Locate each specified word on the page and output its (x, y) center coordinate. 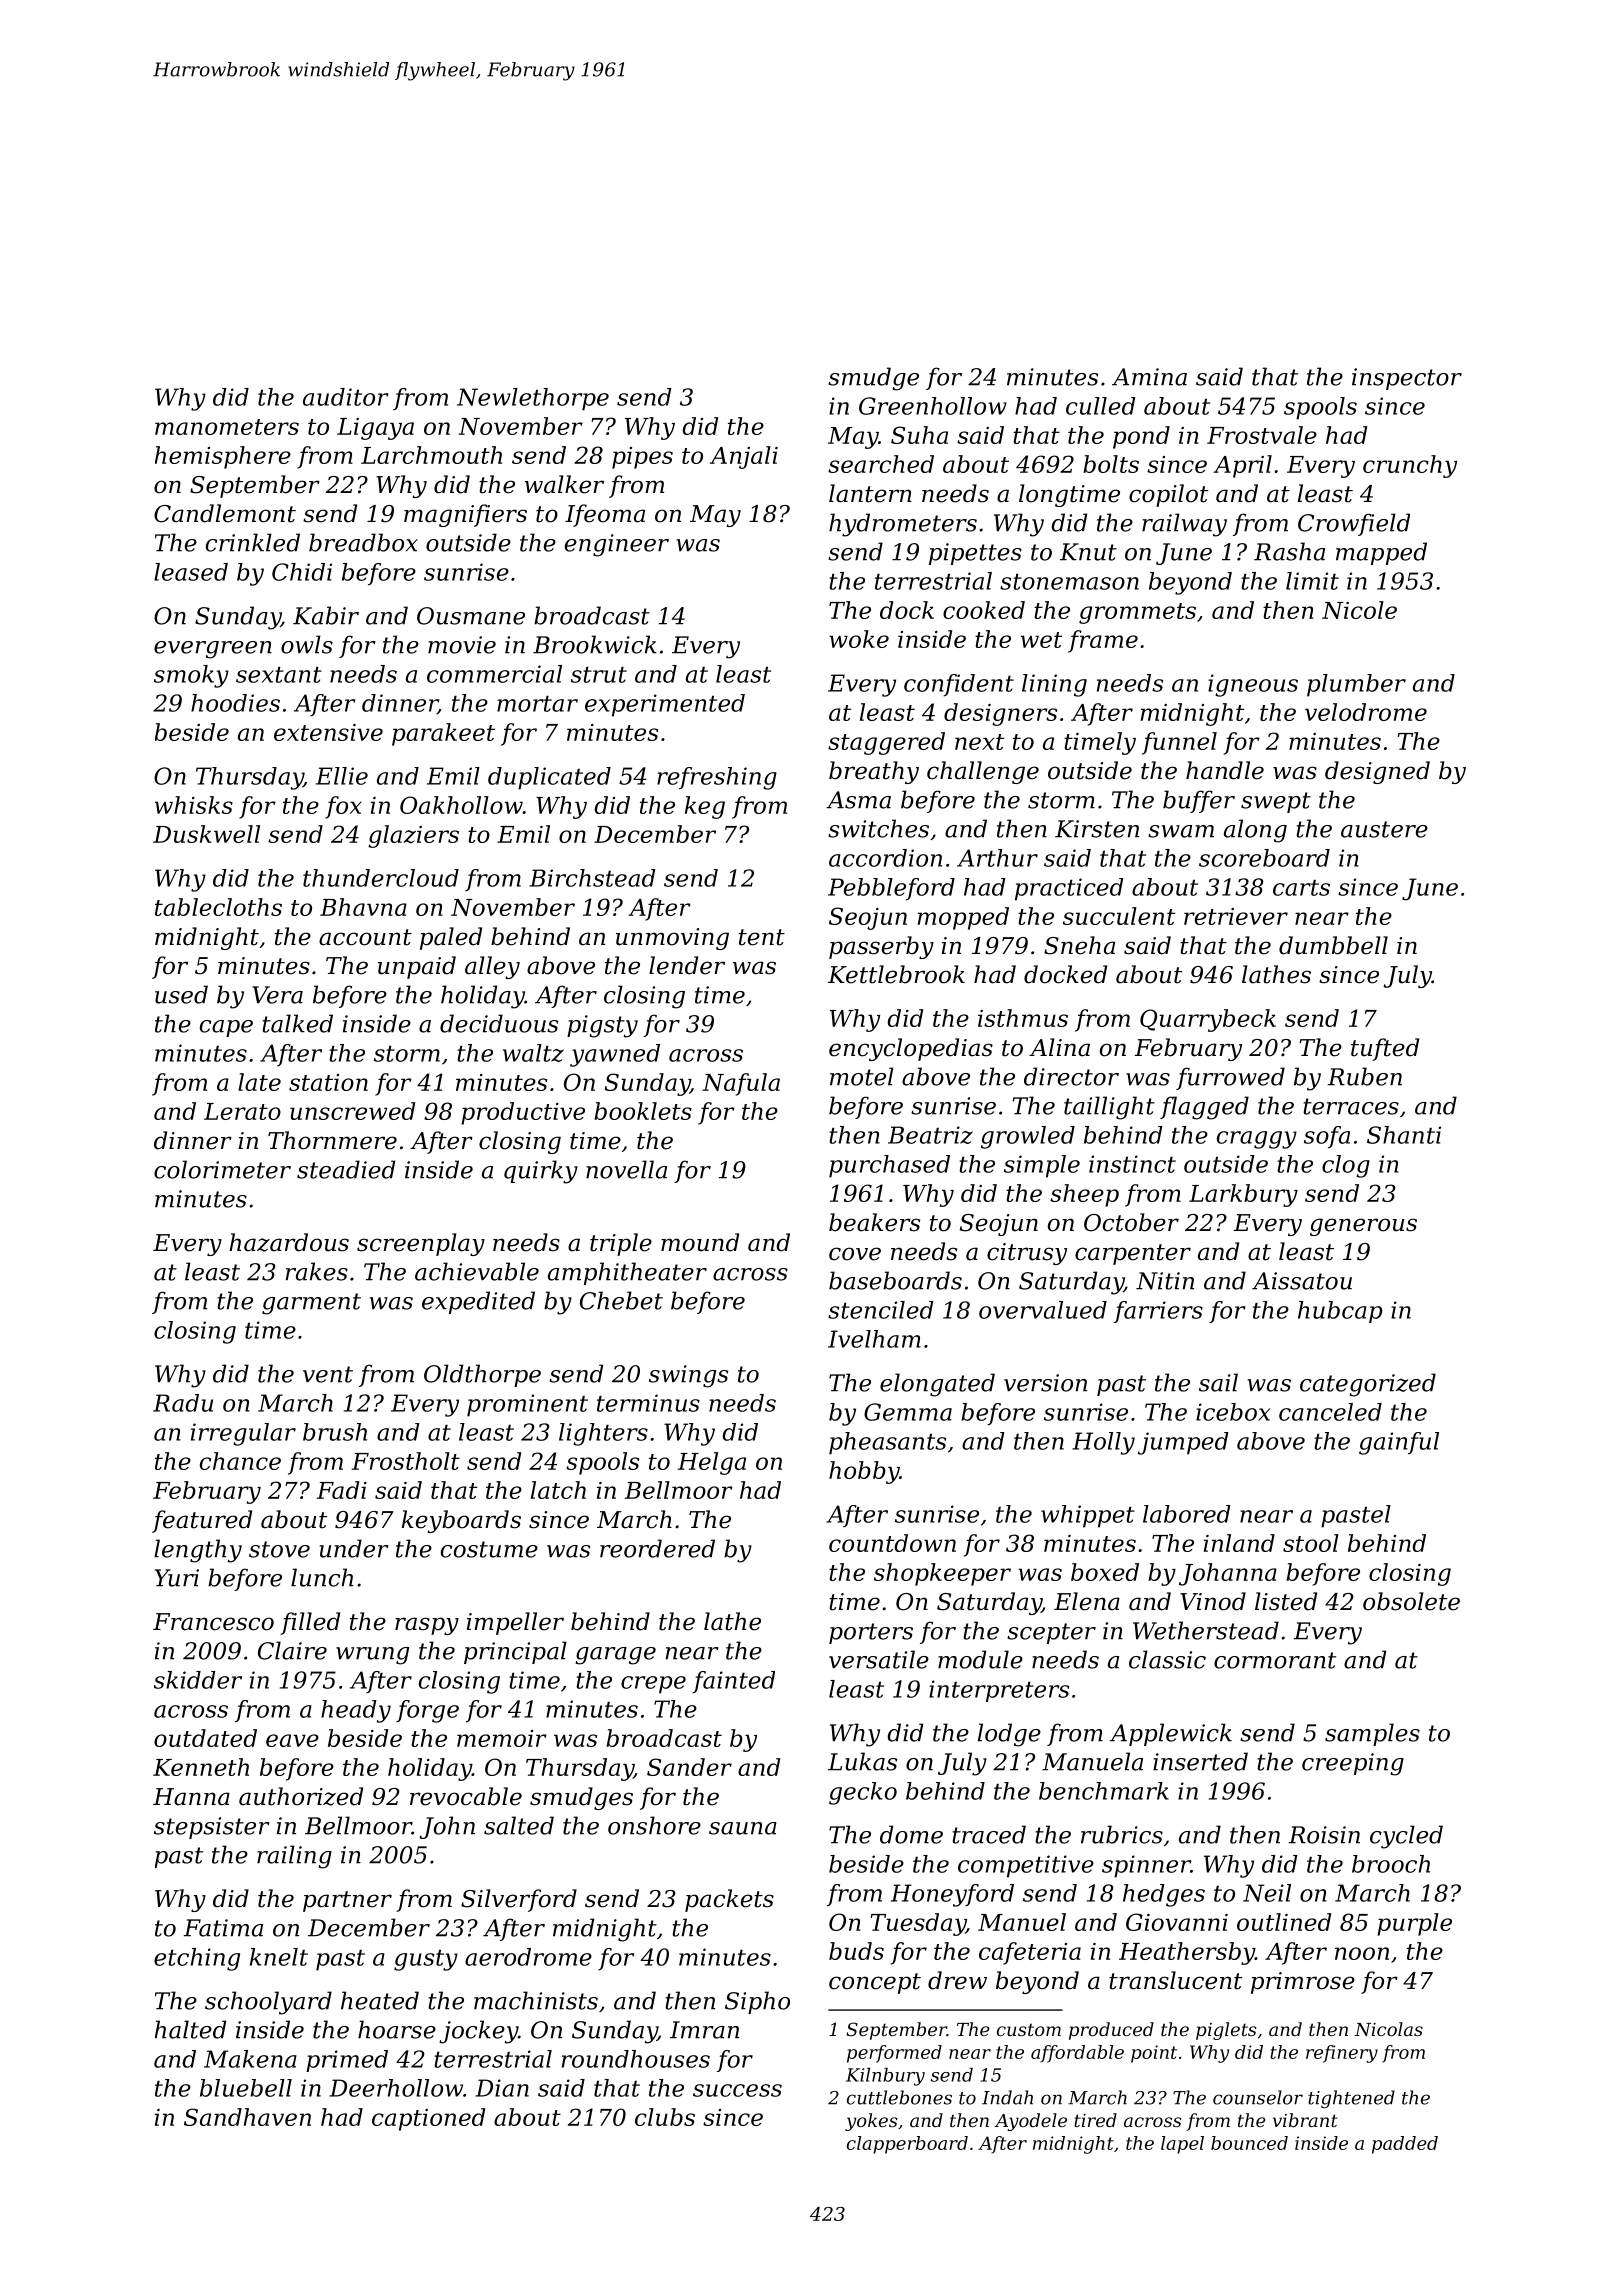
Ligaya (375, 429)
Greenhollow (933, 406)
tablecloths (218, 907)
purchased (889, 1166)
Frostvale (1262, 435)
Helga (712, 1463)
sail (1218, 1382)
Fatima (223, 1928)
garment (311, 1304)
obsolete (1411, 1601)
